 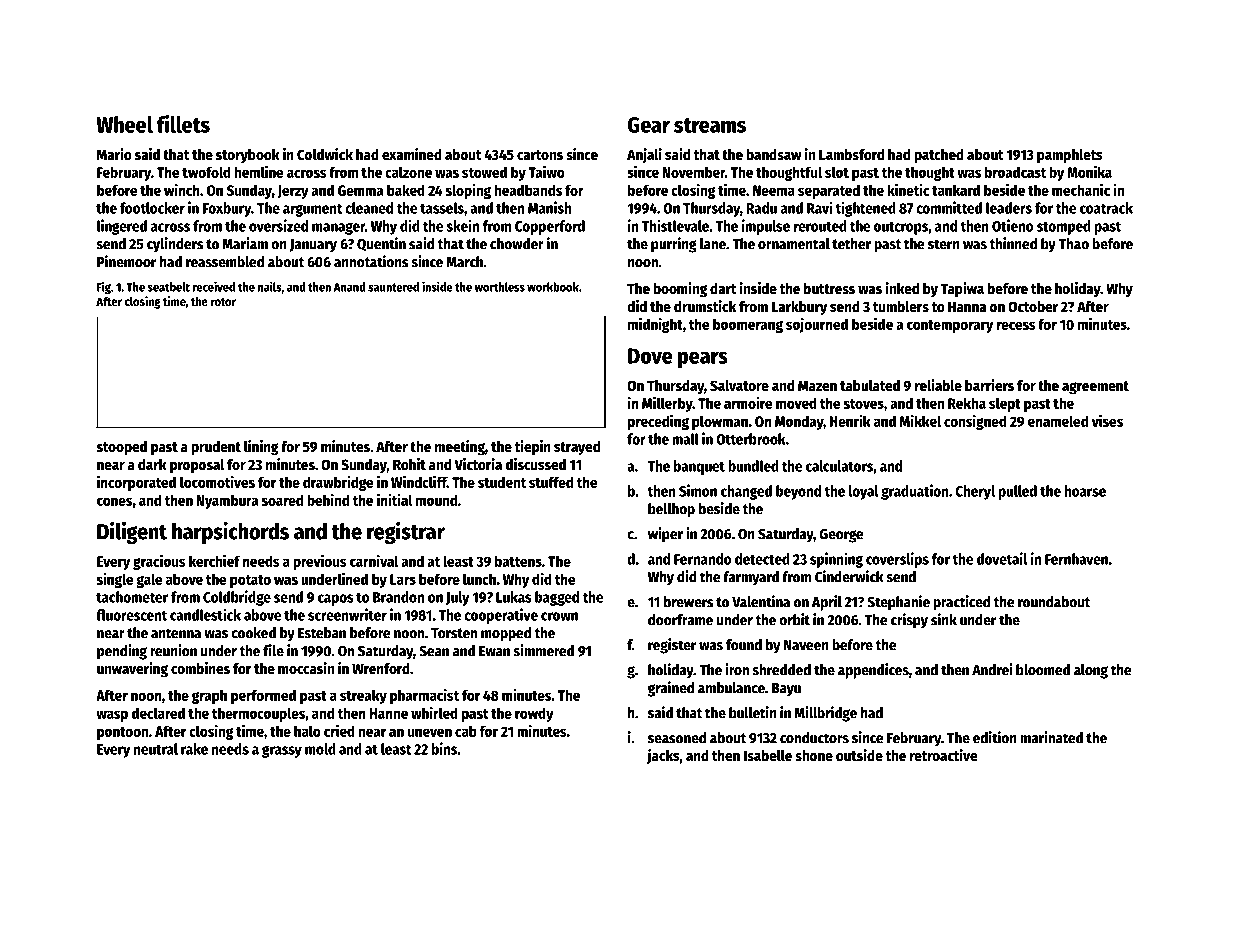 What do you see at coordinates (859, 755) in the screenshot?
I see `outside` at bounding box center [859, 755].
